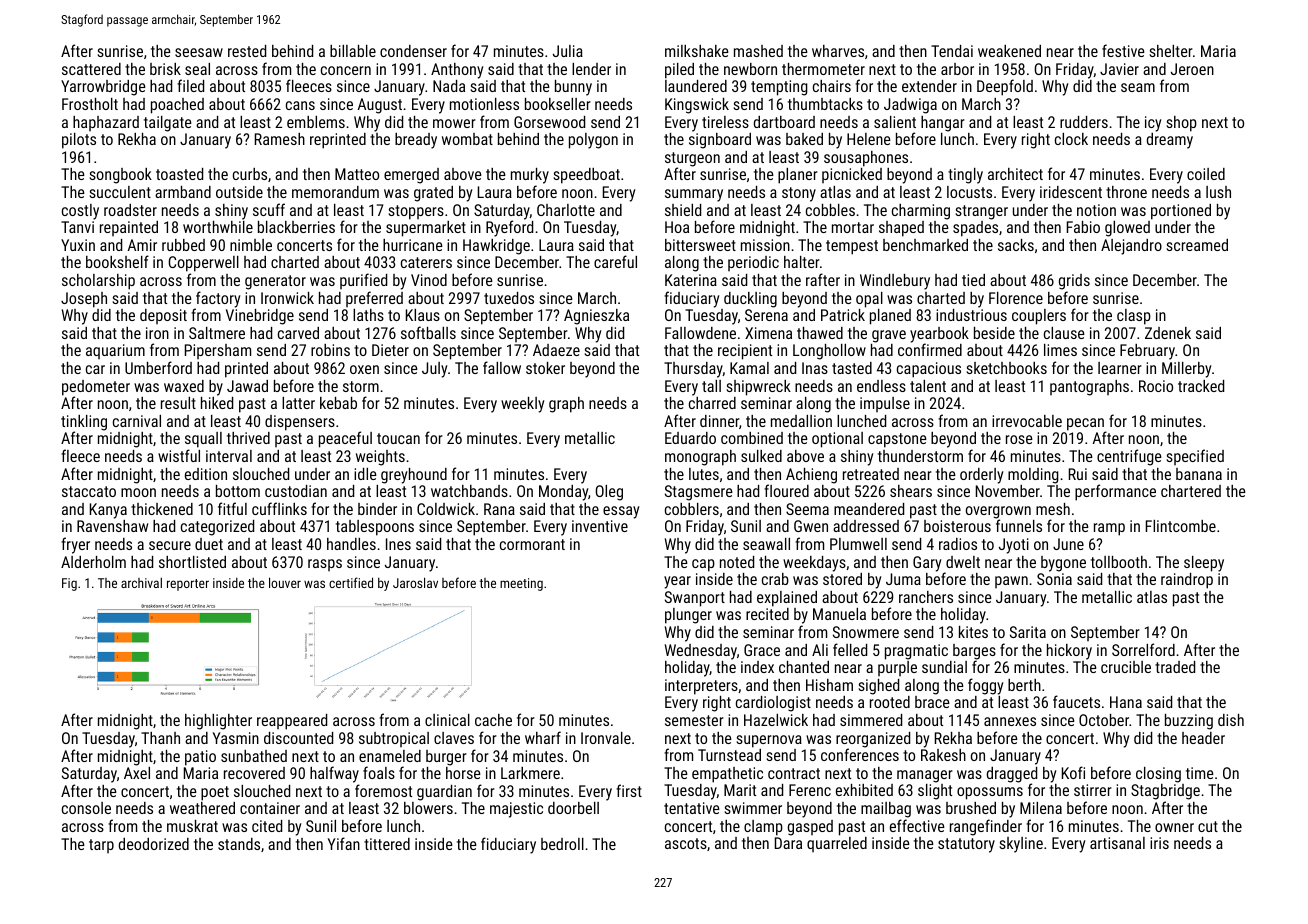  Describe the element at coordinates (484, 104) in the page. I see `motionless` at that location.
